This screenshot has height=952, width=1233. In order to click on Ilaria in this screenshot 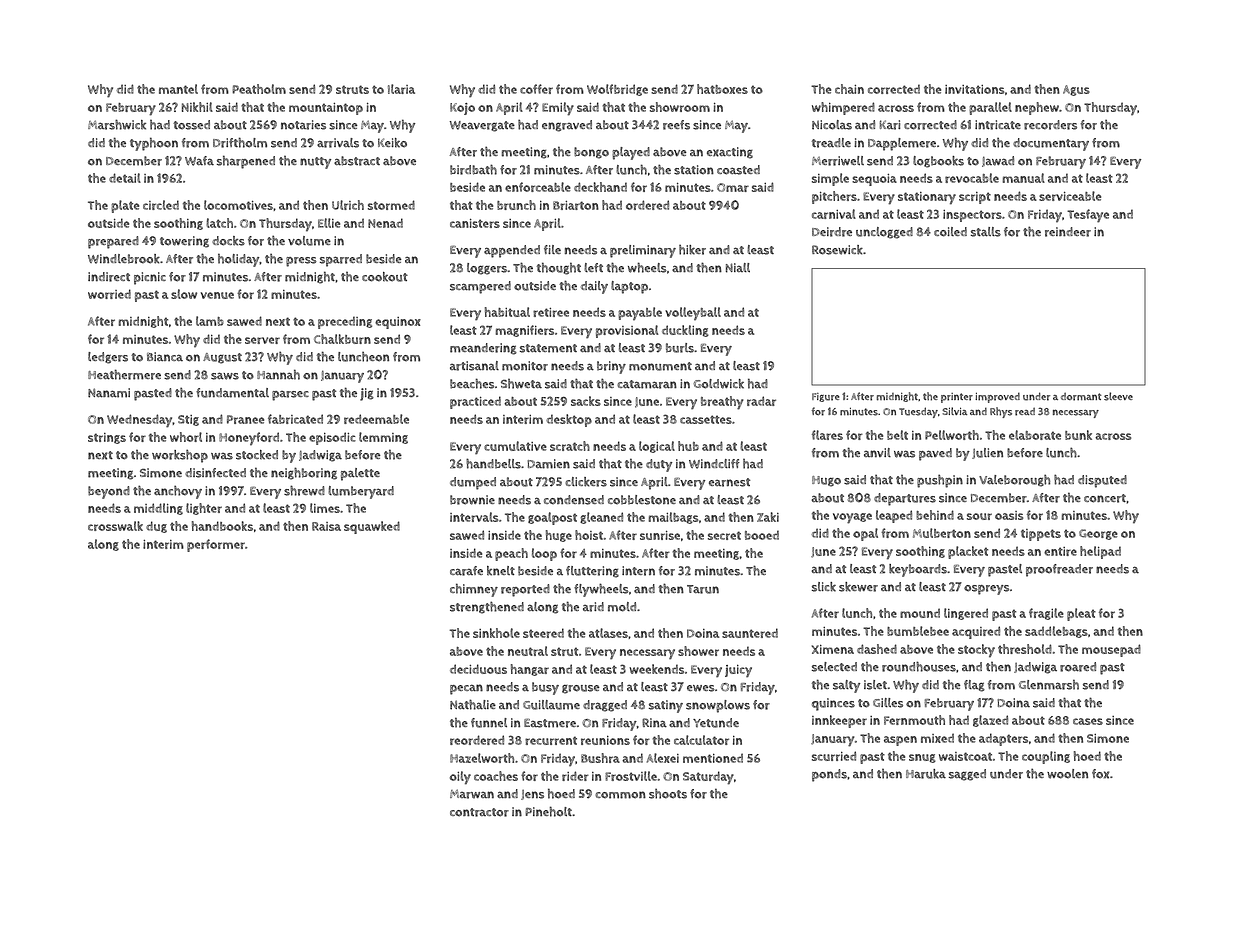, I will do `click(401, 89)`.
